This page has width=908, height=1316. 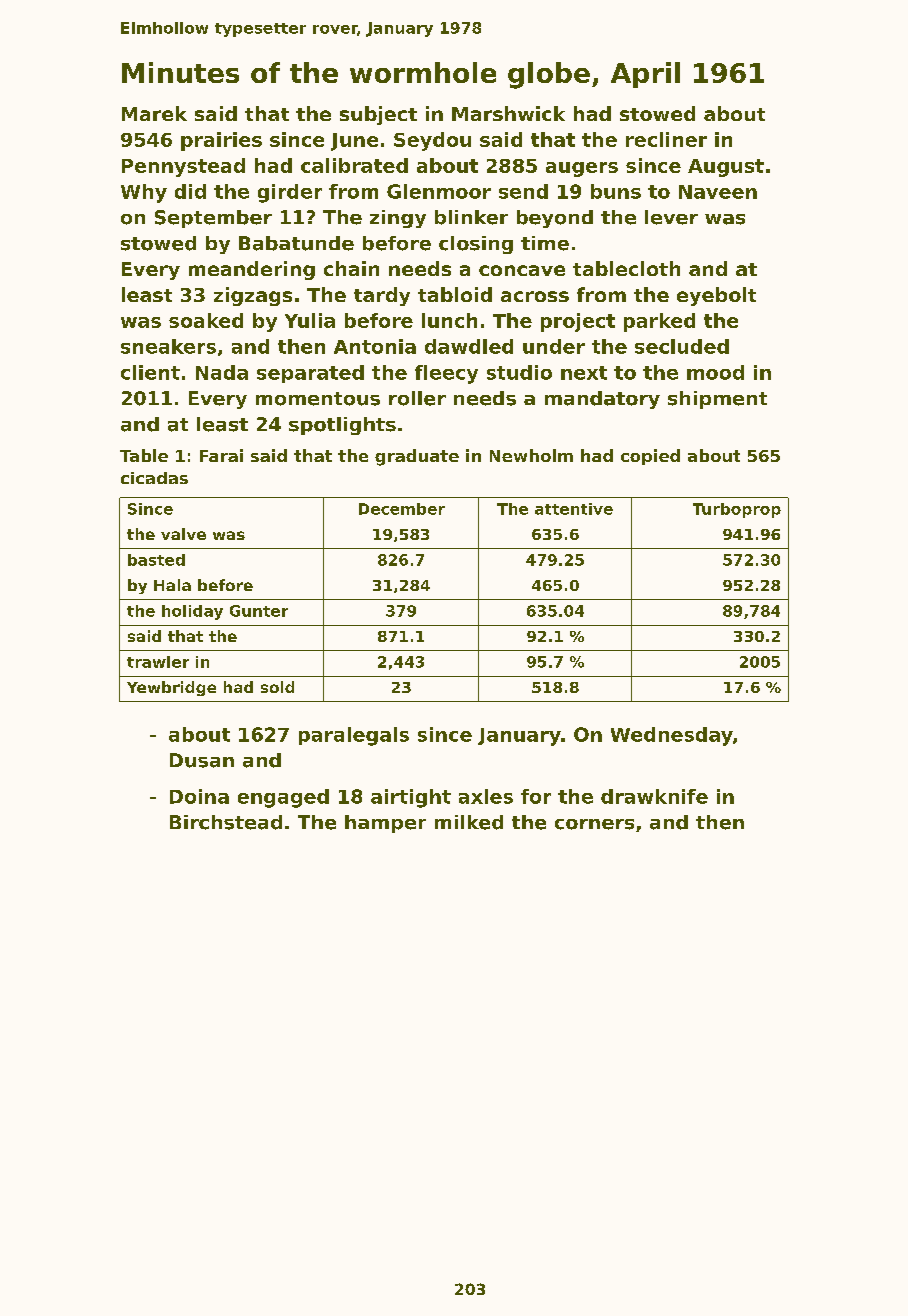 What do you see at coordinates (469, 822) in the page?
I see `milked` at bounding box center [469, 822].
